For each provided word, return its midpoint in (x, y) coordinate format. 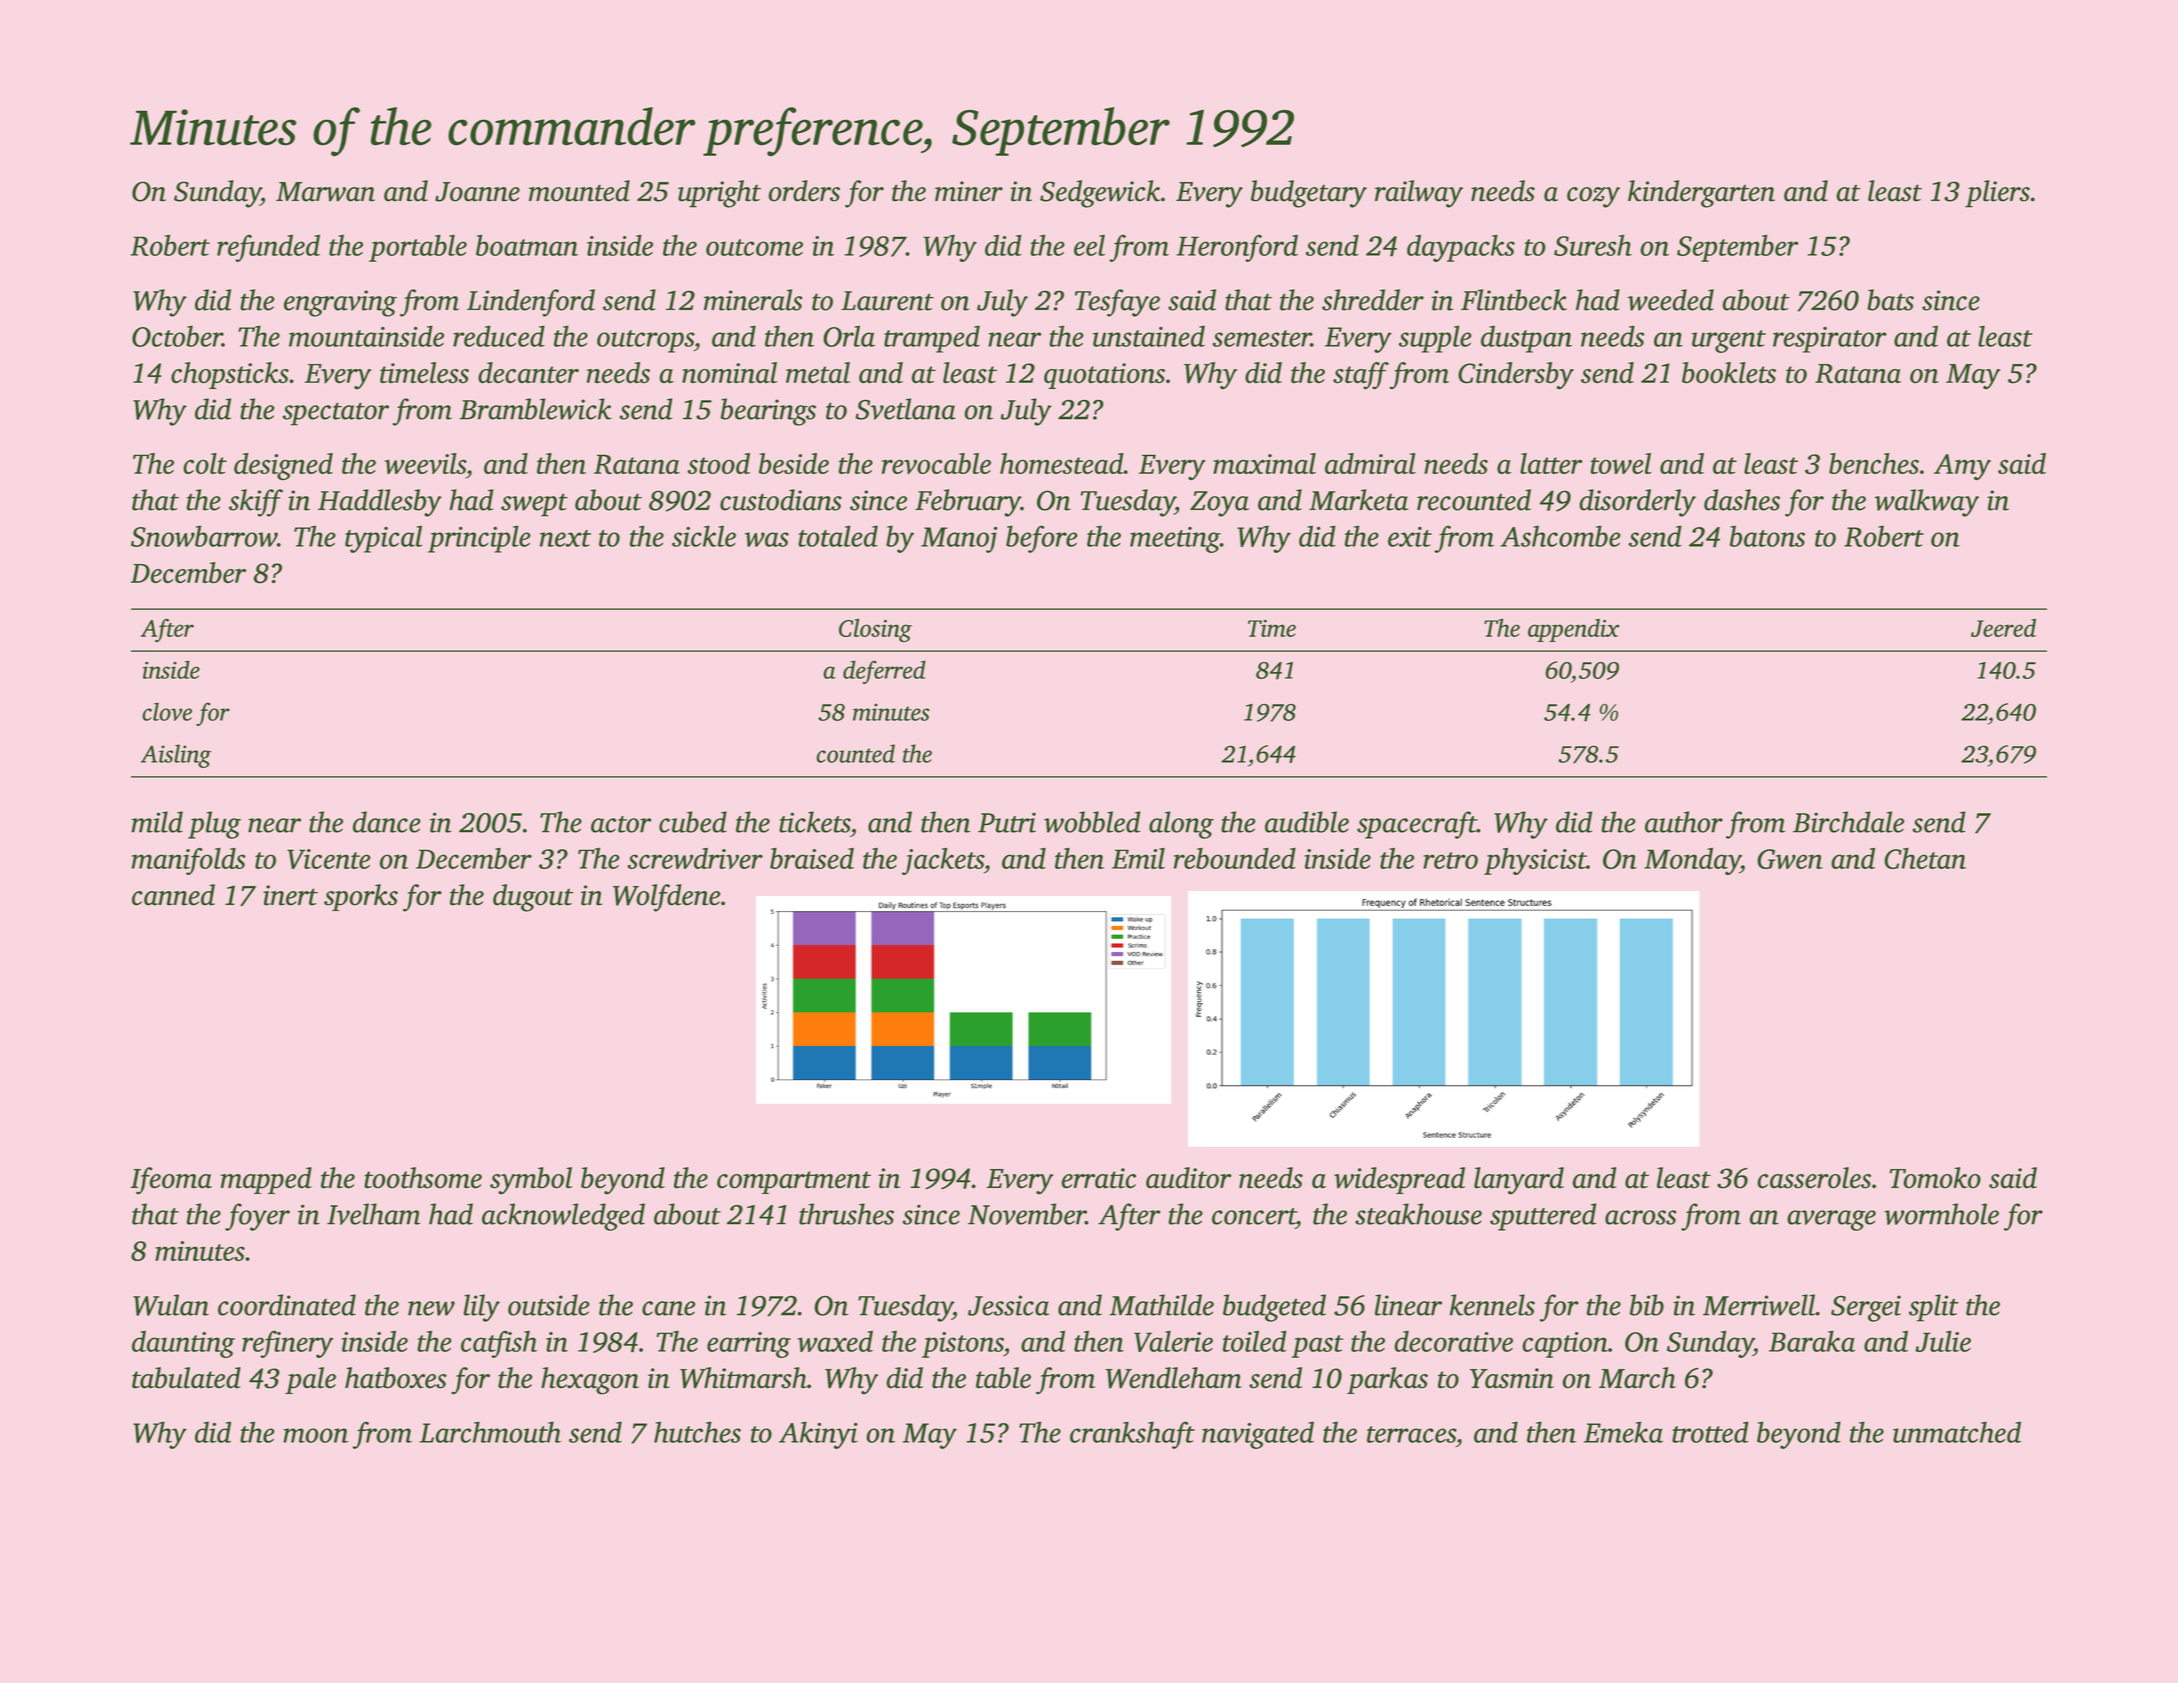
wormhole (1941, 1214)
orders (804, 191)
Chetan (1925, 858)
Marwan (325, 192)
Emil (1138, 858)
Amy (1962, 467)
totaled (838, 536)
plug (214, 825)
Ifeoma (171, 1181)
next (565, 538)
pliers (1997, 194)
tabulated (186, 1378)
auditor (1189, 1178)
